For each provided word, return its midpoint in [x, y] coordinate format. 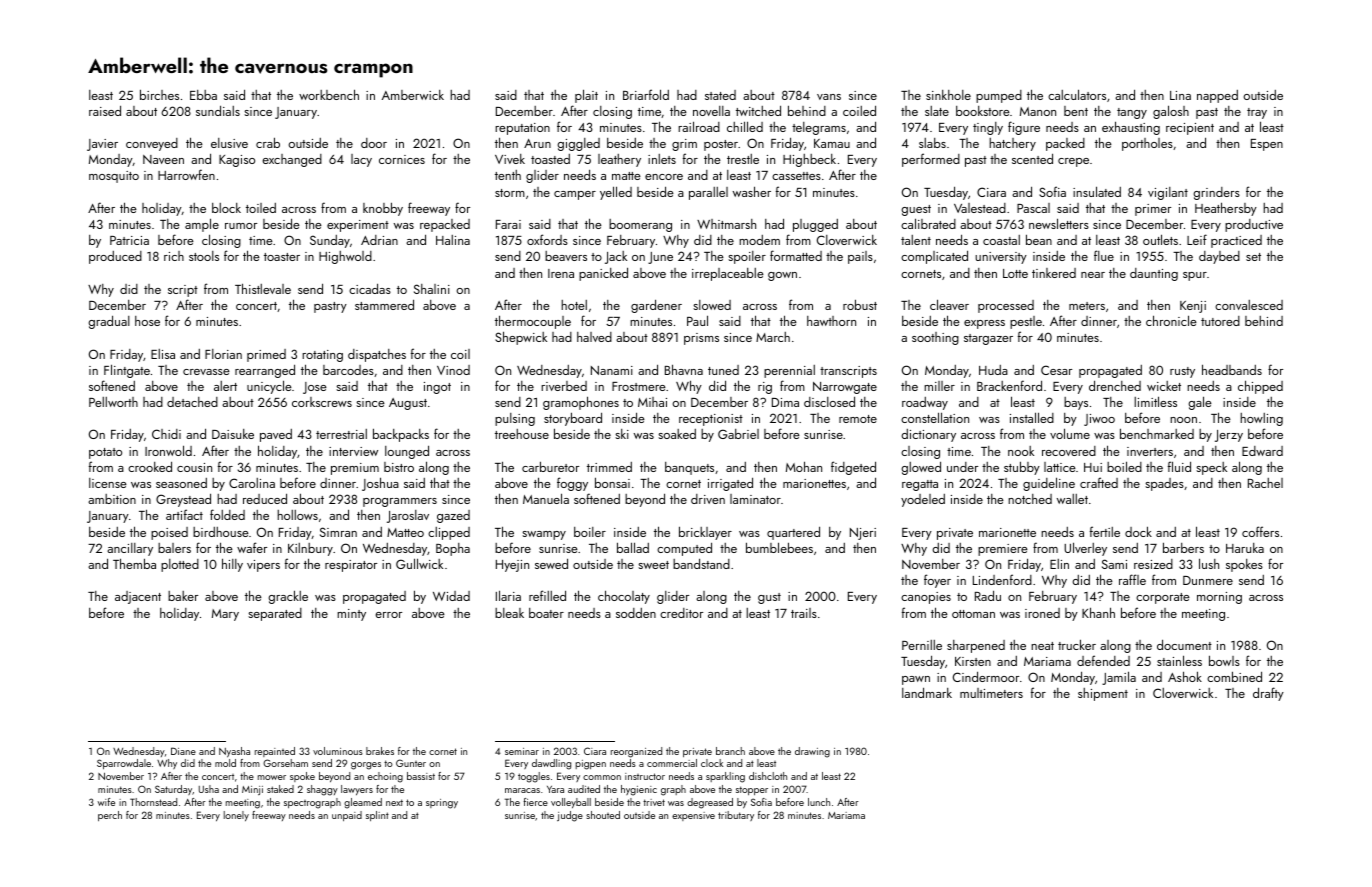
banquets [689, 468]
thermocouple [533, 322]
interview [353, 451]
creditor [681, 613]
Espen [1267, 145]
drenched [1115, 385]
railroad [699, 126]
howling [1261, 419]
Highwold [345, 257]
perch [110, 816]
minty [351, 615]
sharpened [976, 646]
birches [159, 94]
